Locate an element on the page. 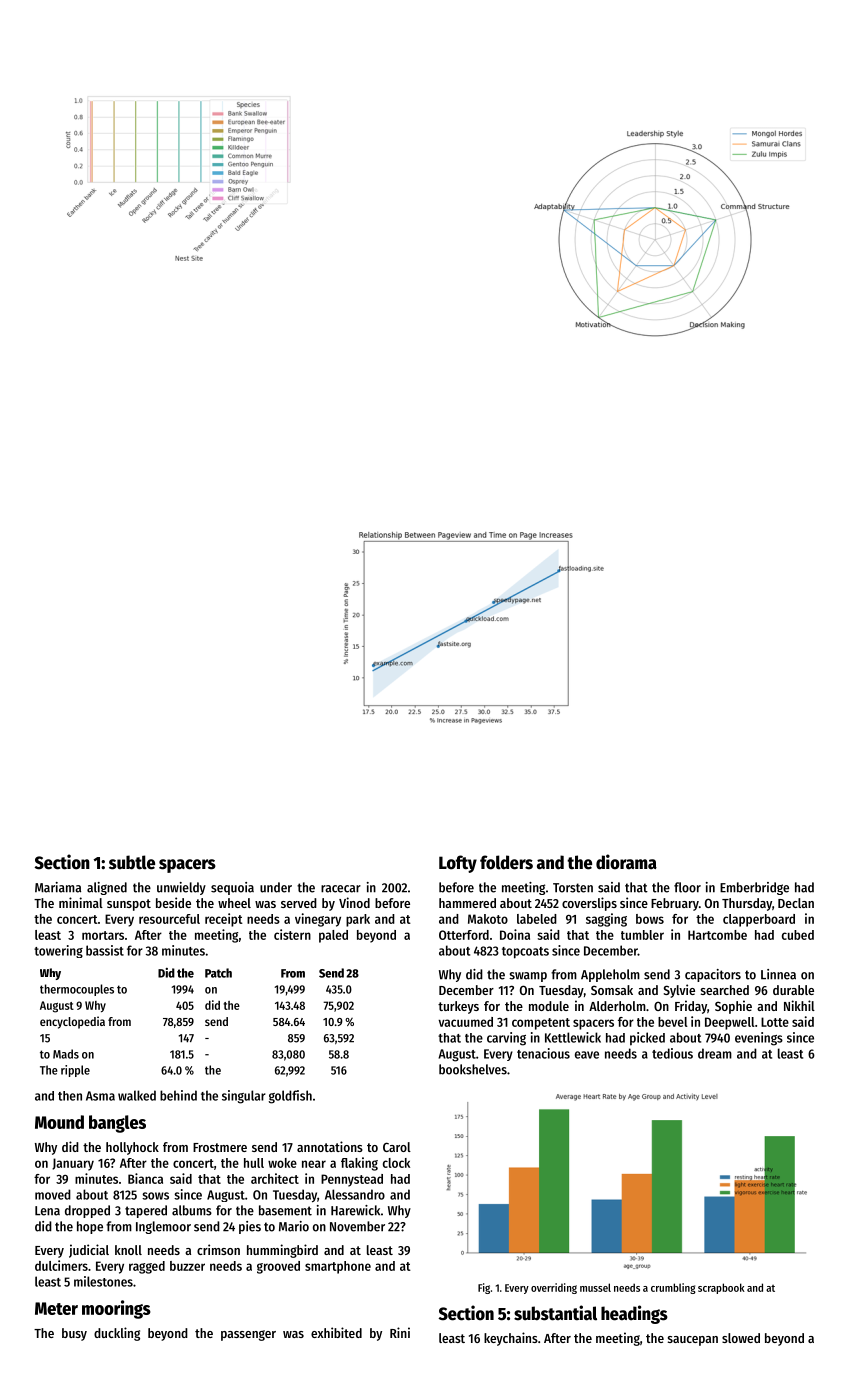 The height and width of the document is (1400, 849). passenger is located at coordinates (248, 1335).
